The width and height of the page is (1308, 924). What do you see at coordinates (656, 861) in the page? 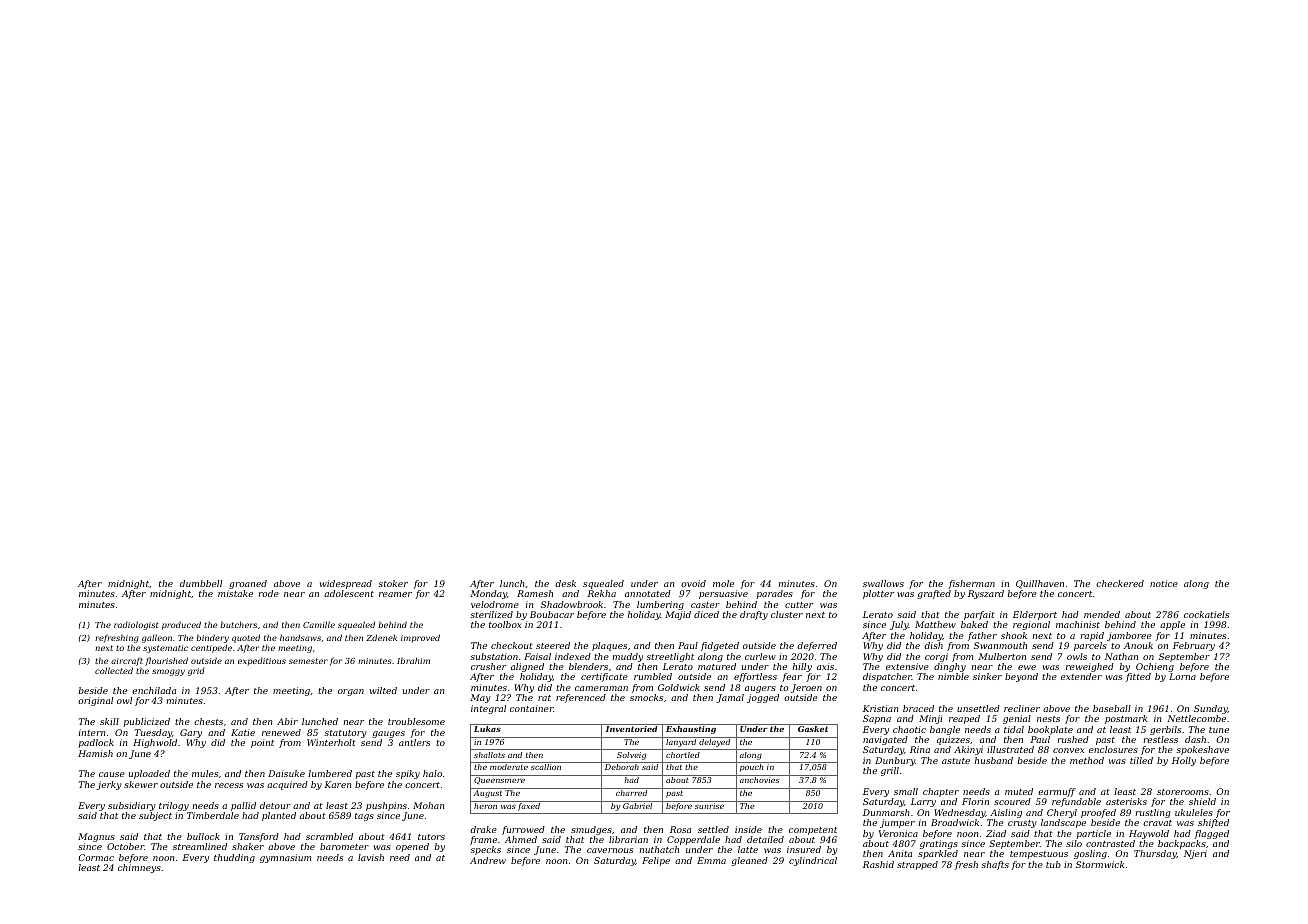
I see `Felipe` at bounding box center [656, 861].
